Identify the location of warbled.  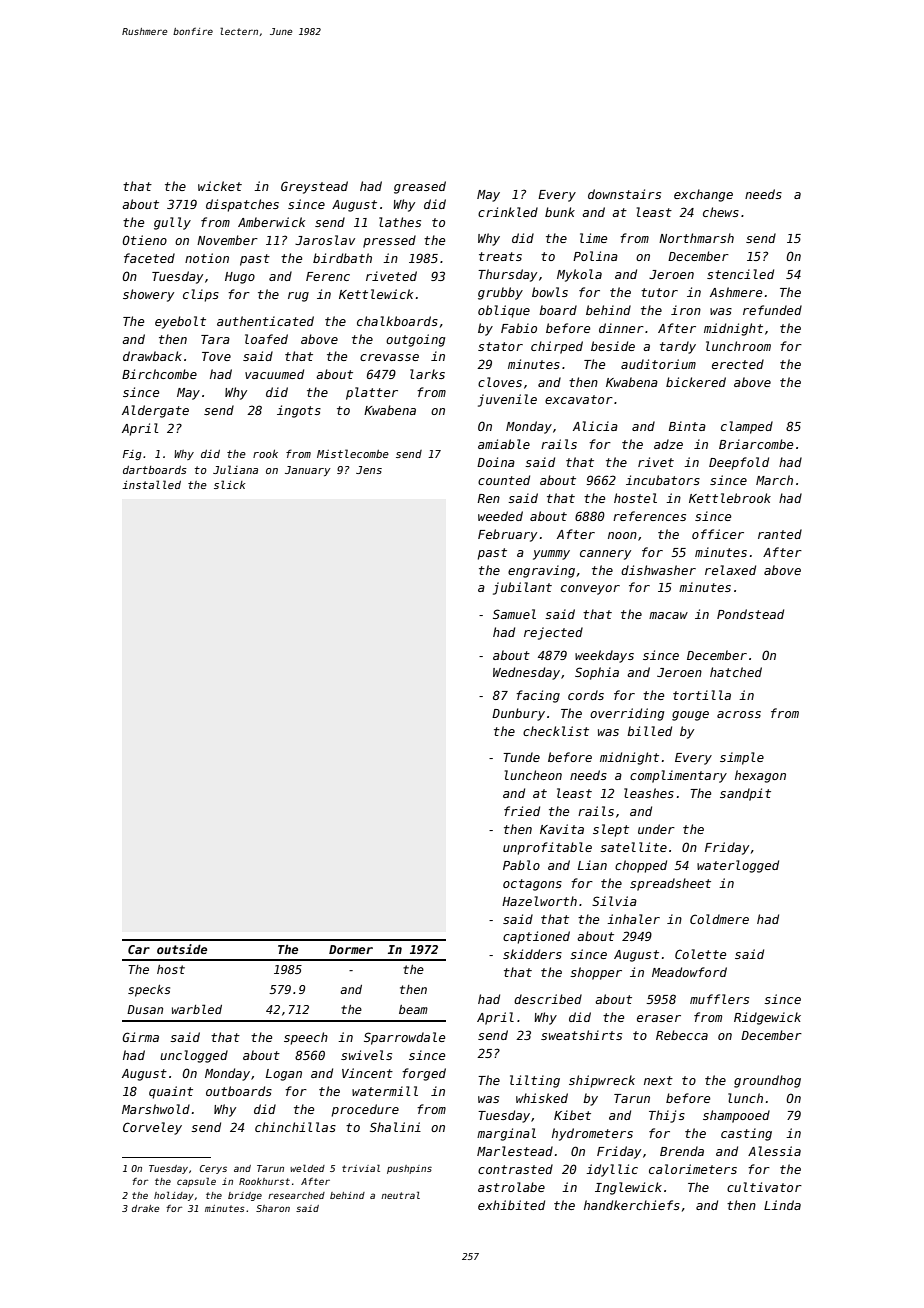
(197, 1009).
